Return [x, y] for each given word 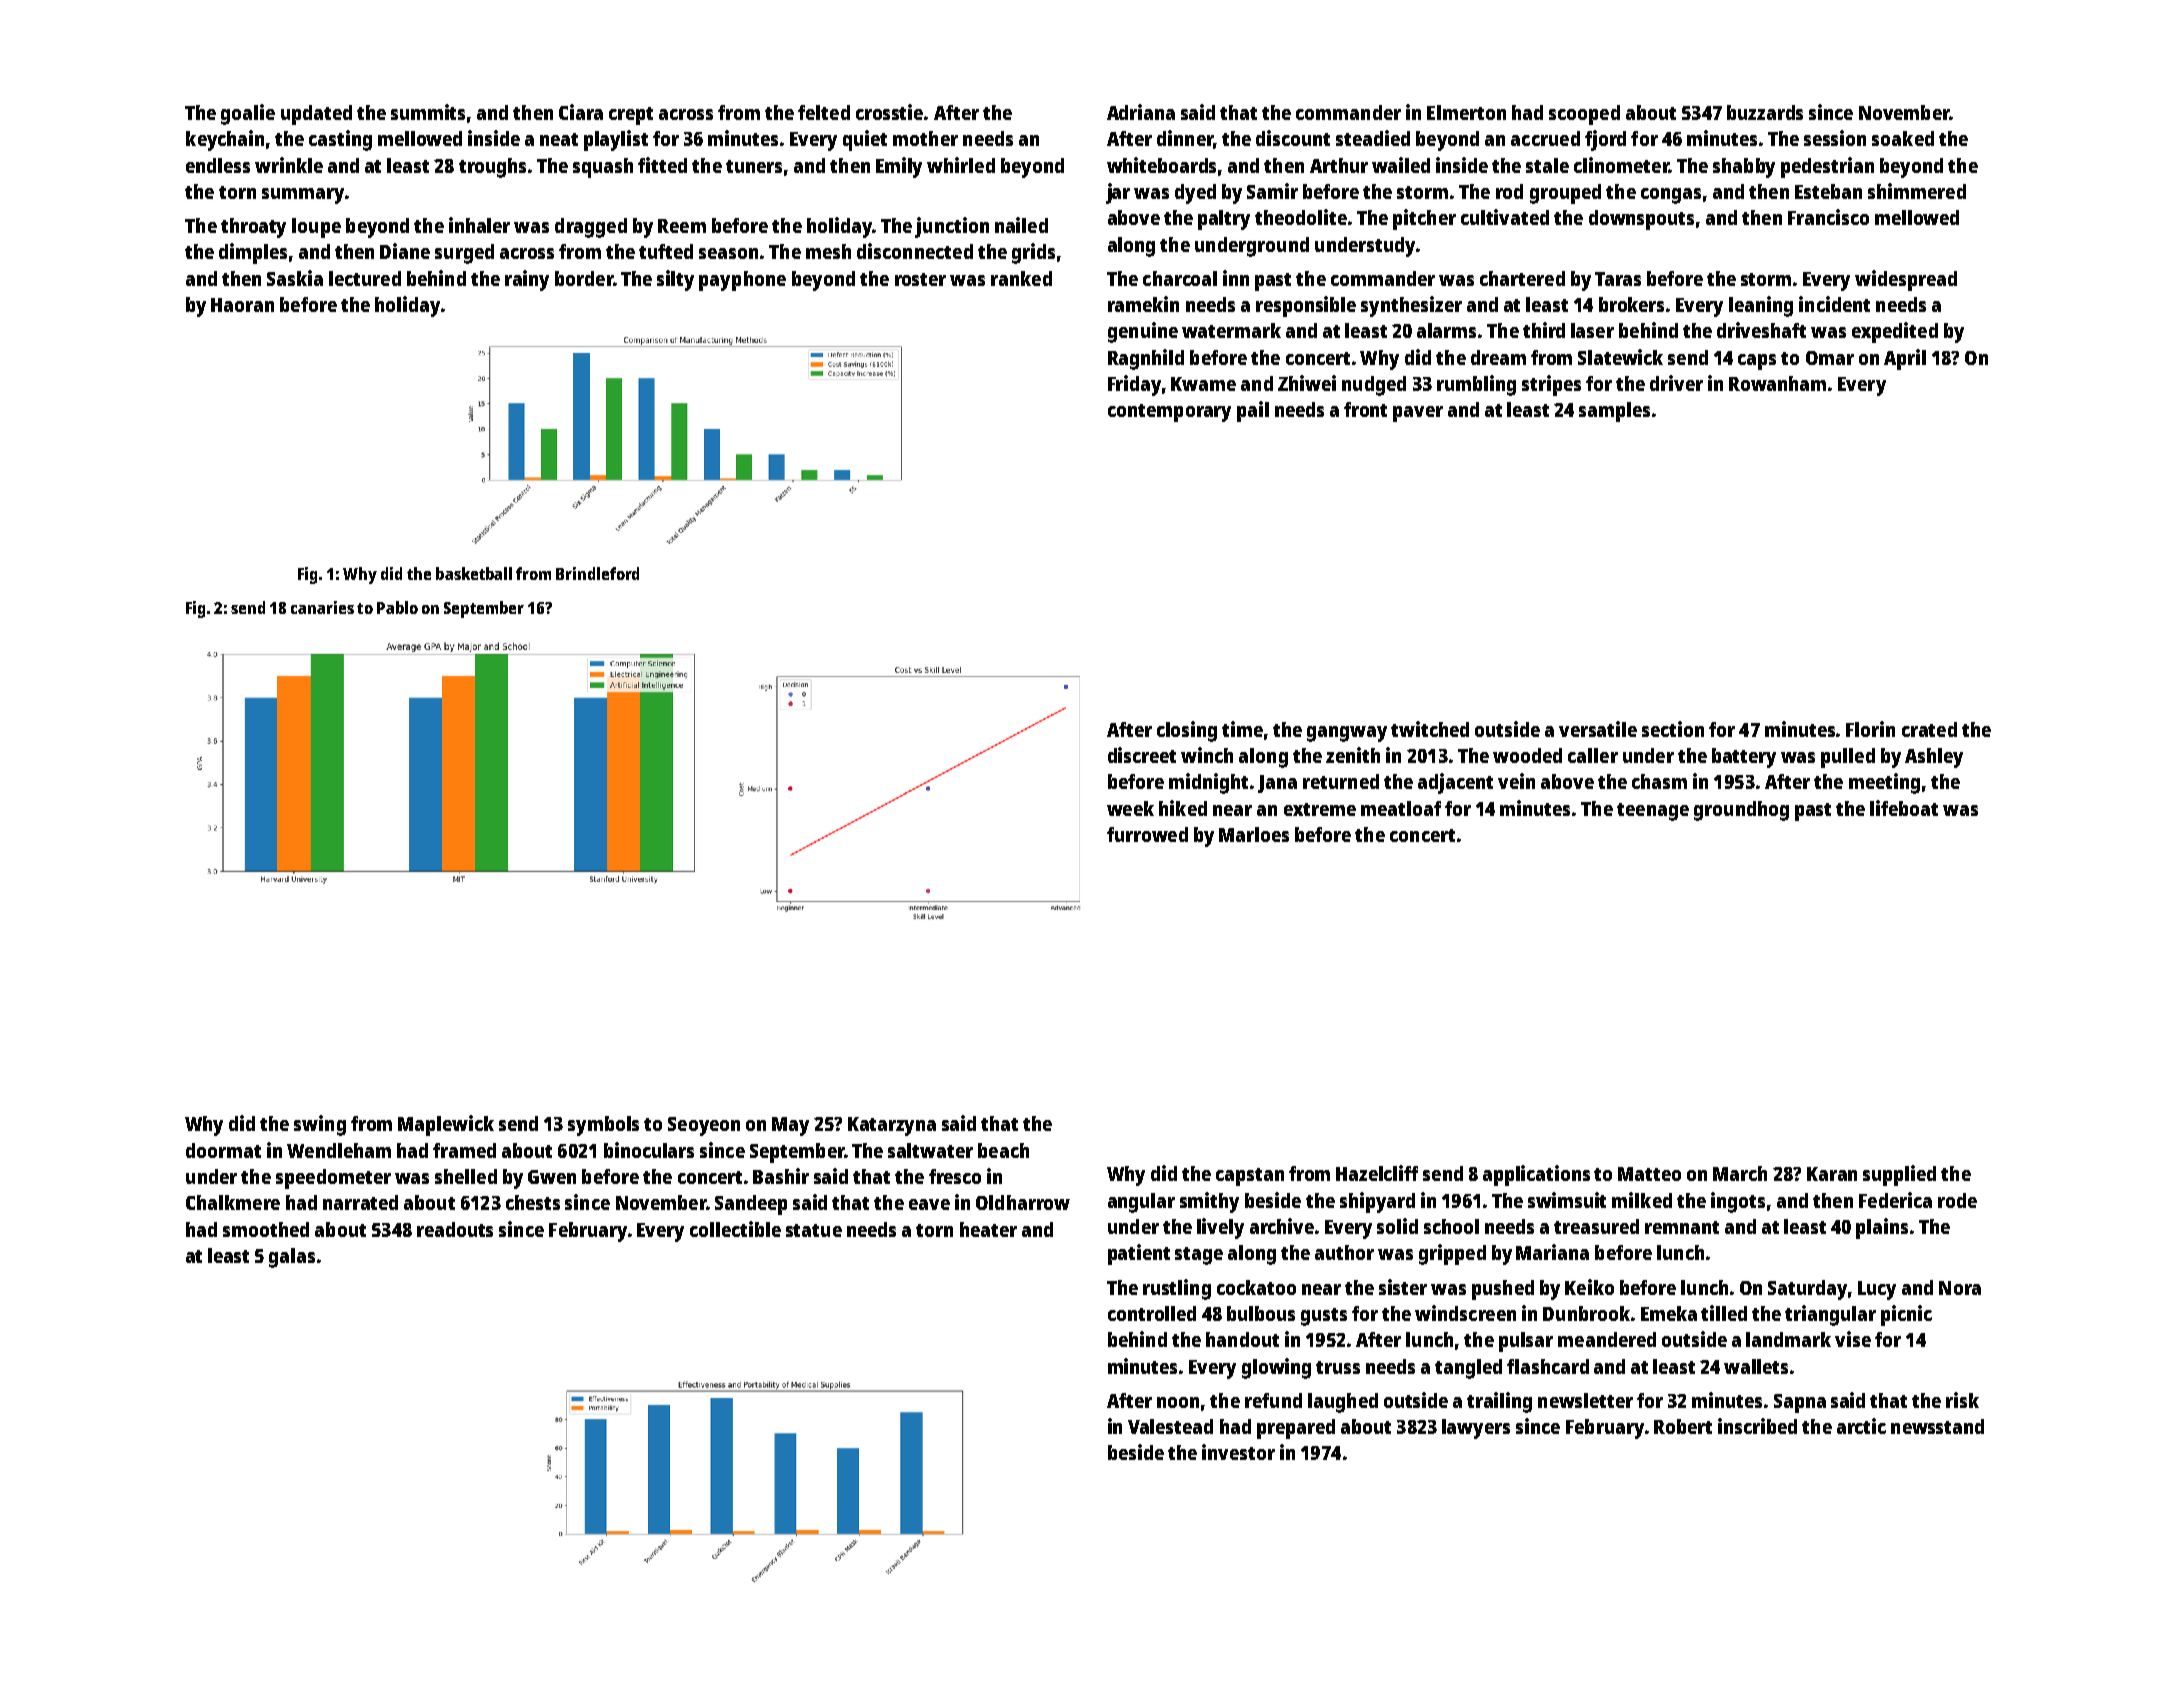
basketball [474, 573]
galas [292, 1258]
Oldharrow [1023, 1202]
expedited [1895, 332]
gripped [1452, 1254]
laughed [1343, 1403]
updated [316, 115]
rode [1957, 1200]
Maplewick [446, 1125]
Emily [899, 167]
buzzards [1765, 112]
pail [1253, 411]
